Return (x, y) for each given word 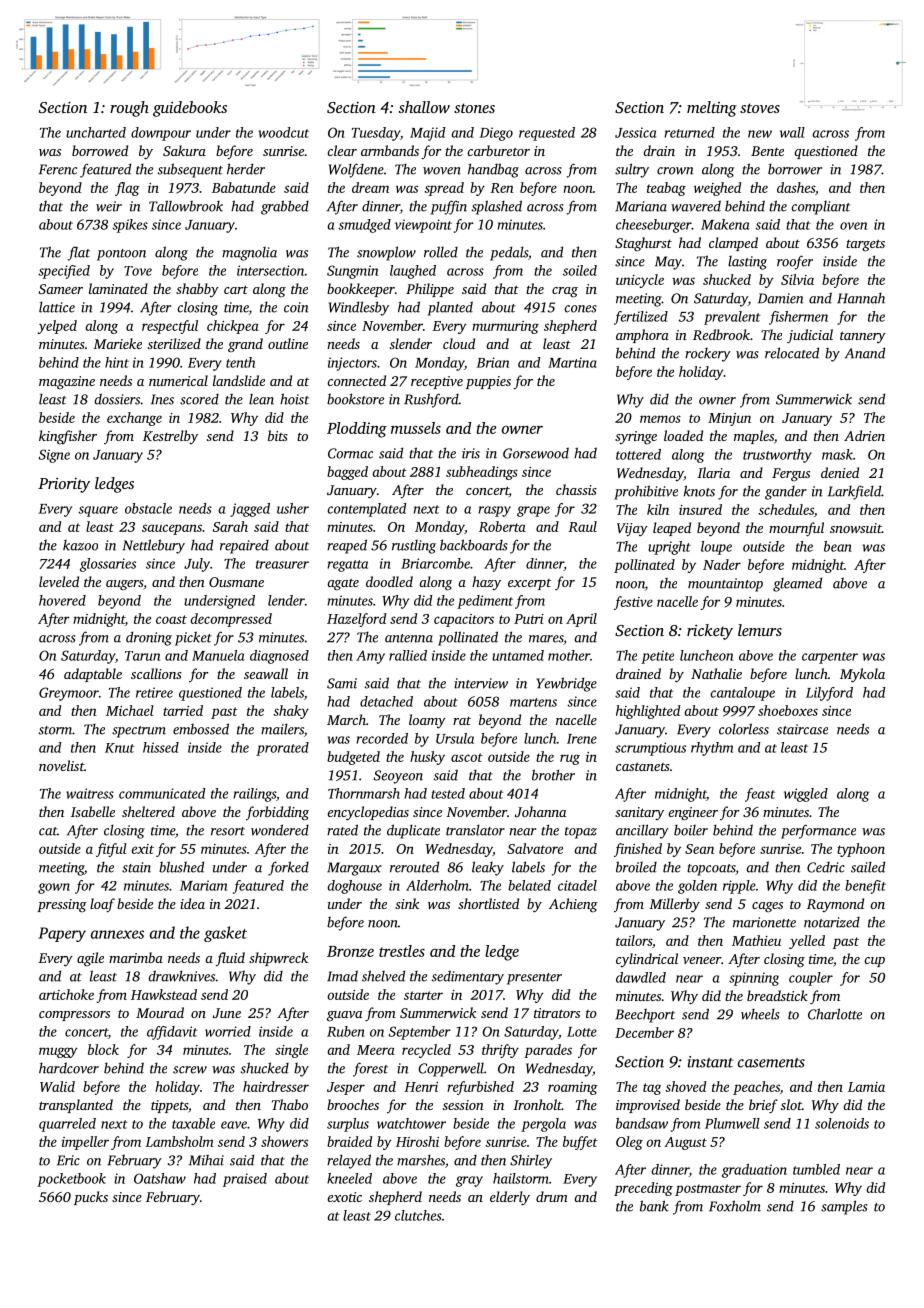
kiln (658, 509)
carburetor (498, 150)
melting (712, 109)
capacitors (464, 620)
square (98, 511)
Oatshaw (160, 1178)
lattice (57, 307)
